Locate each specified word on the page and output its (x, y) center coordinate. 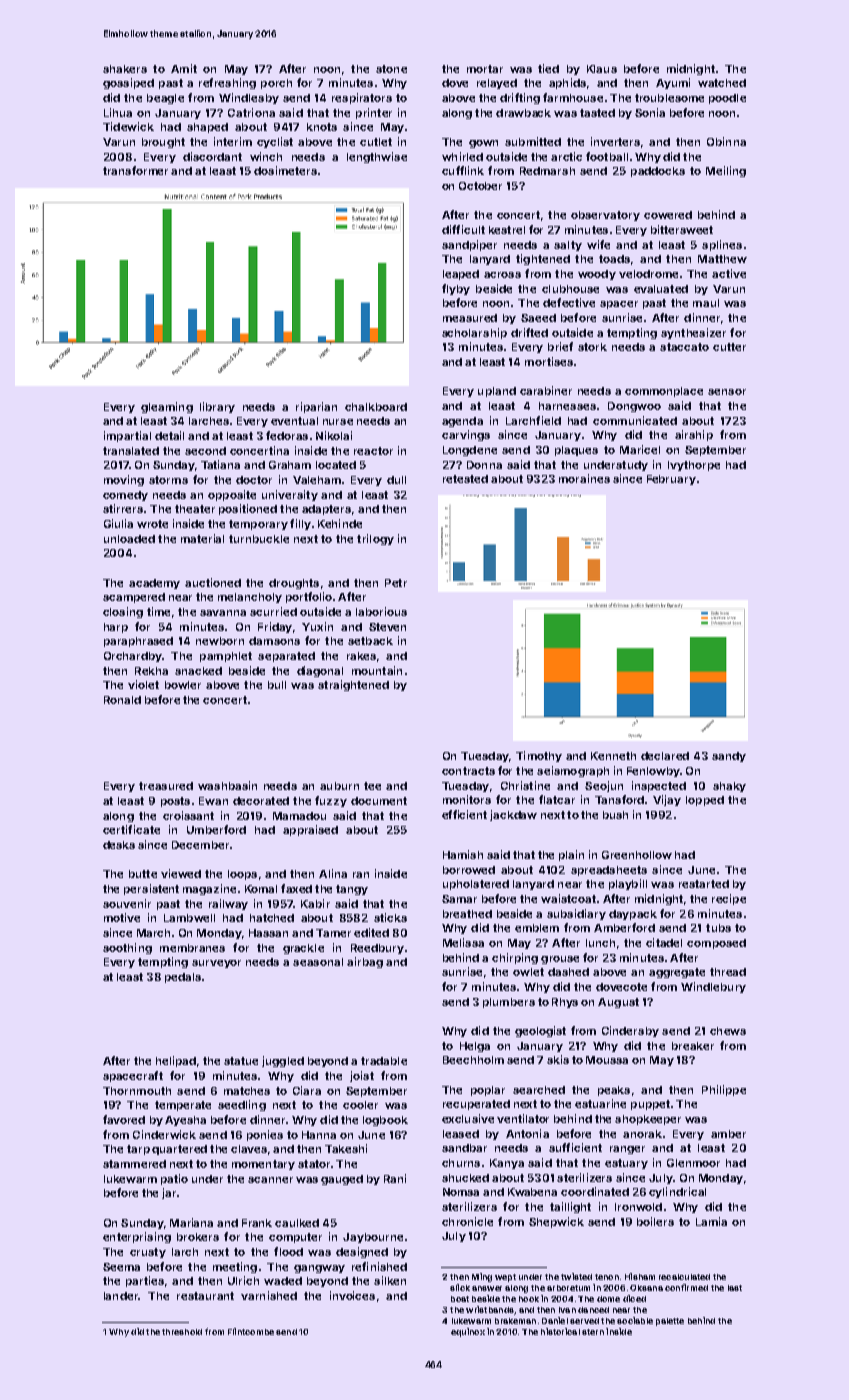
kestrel (507, 230)
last (735, 1288)
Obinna (726, 141)
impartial (127, 436)
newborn (220, 641)
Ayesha (185, 1121)
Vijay (667, 800)
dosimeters (285, 170)
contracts (468, 771)
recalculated (684, 1277)
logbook (385, 1121)
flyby (456, 289)
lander (121, 1296)
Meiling (726, 171)
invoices (352, 1295)
